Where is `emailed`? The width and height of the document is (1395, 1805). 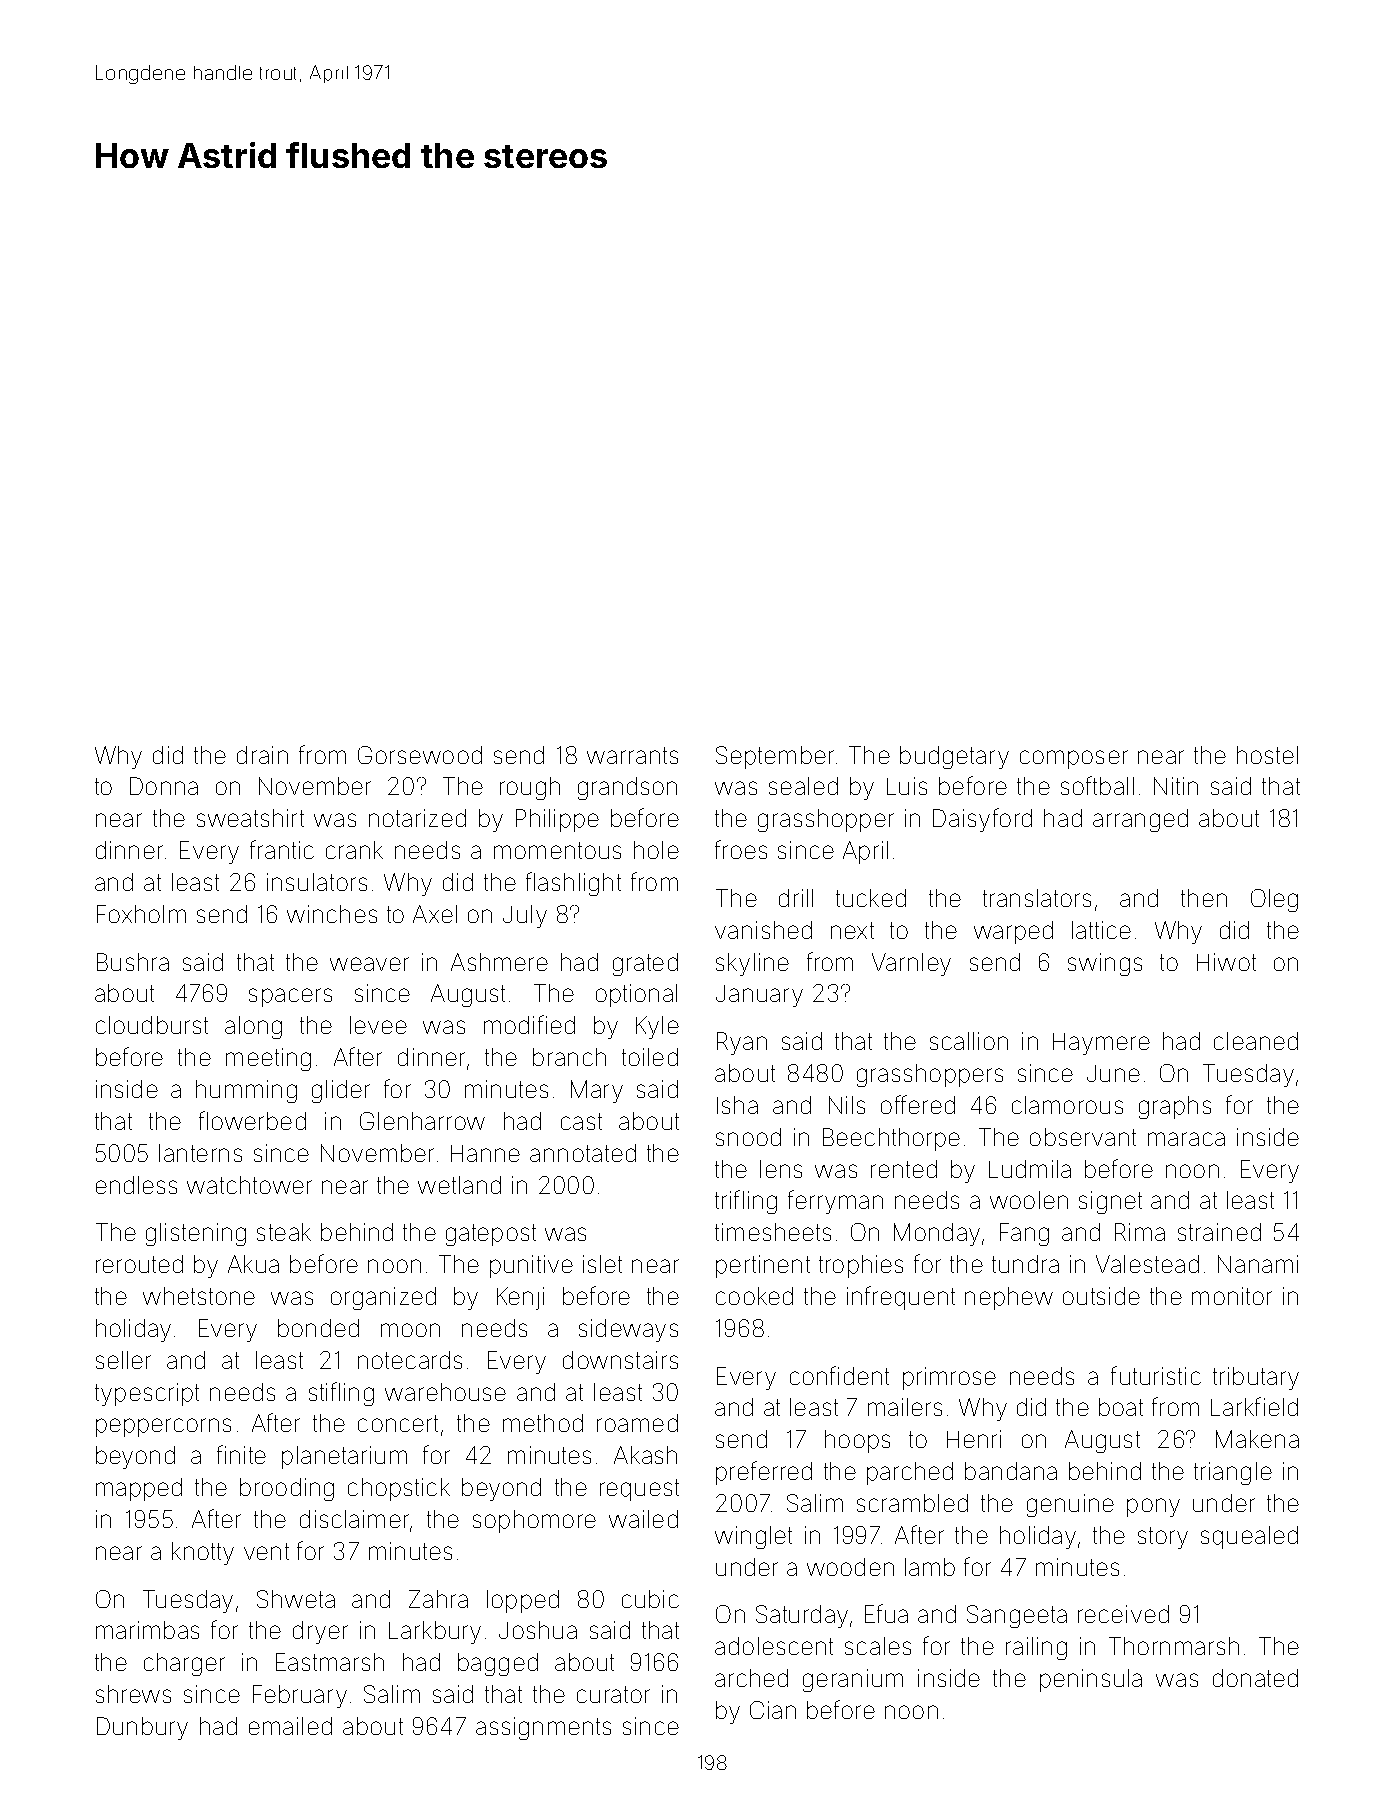
emailed is located at coordinates (290, 1726).
